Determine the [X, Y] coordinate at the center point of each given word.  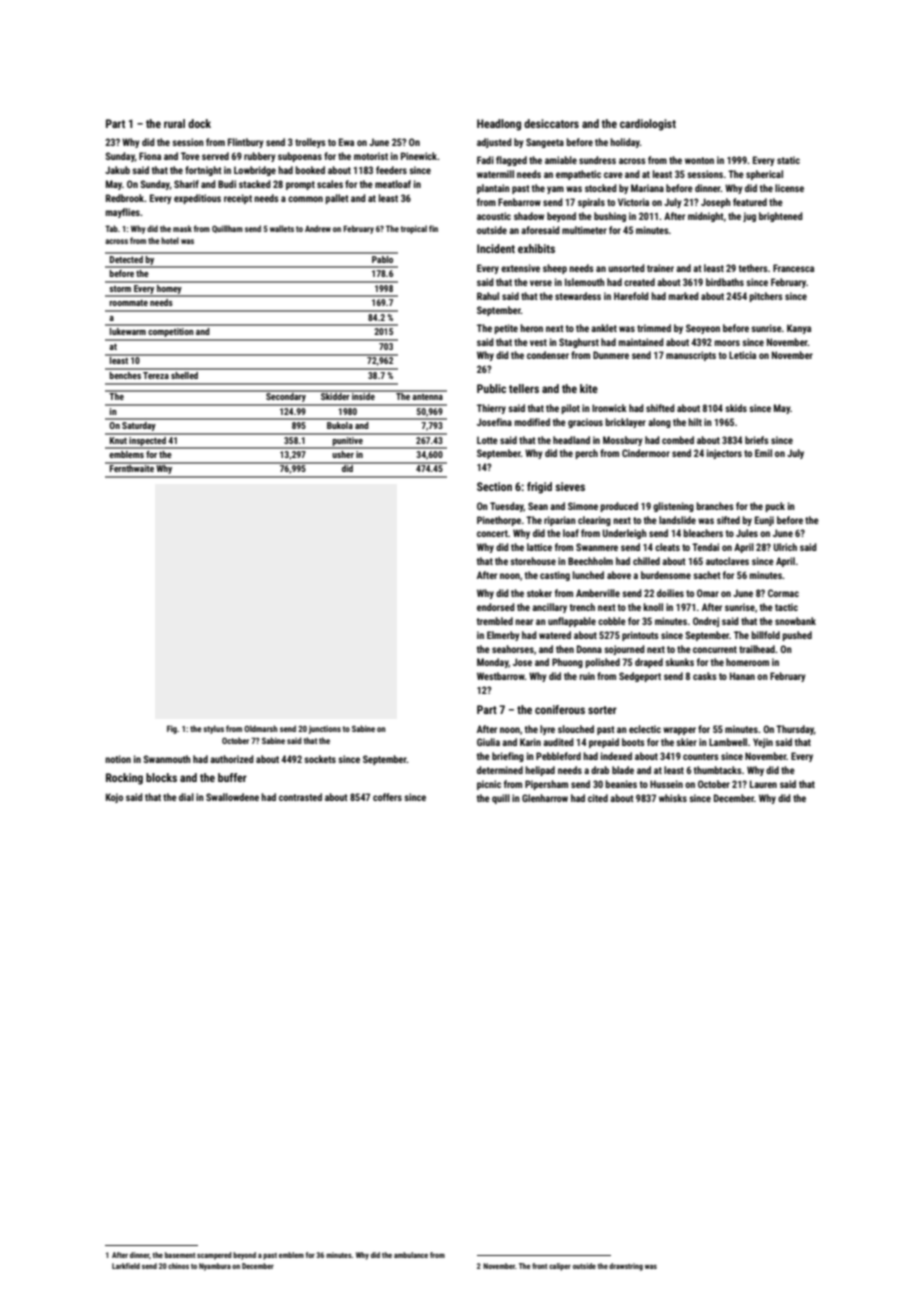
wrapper [679, 731]
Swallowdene [232, 797]
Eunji [764, 521]
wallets [282, 228]
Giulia [488, 742]
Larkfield [126, 1266]
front [540, 1266]
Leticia [742, 355]
